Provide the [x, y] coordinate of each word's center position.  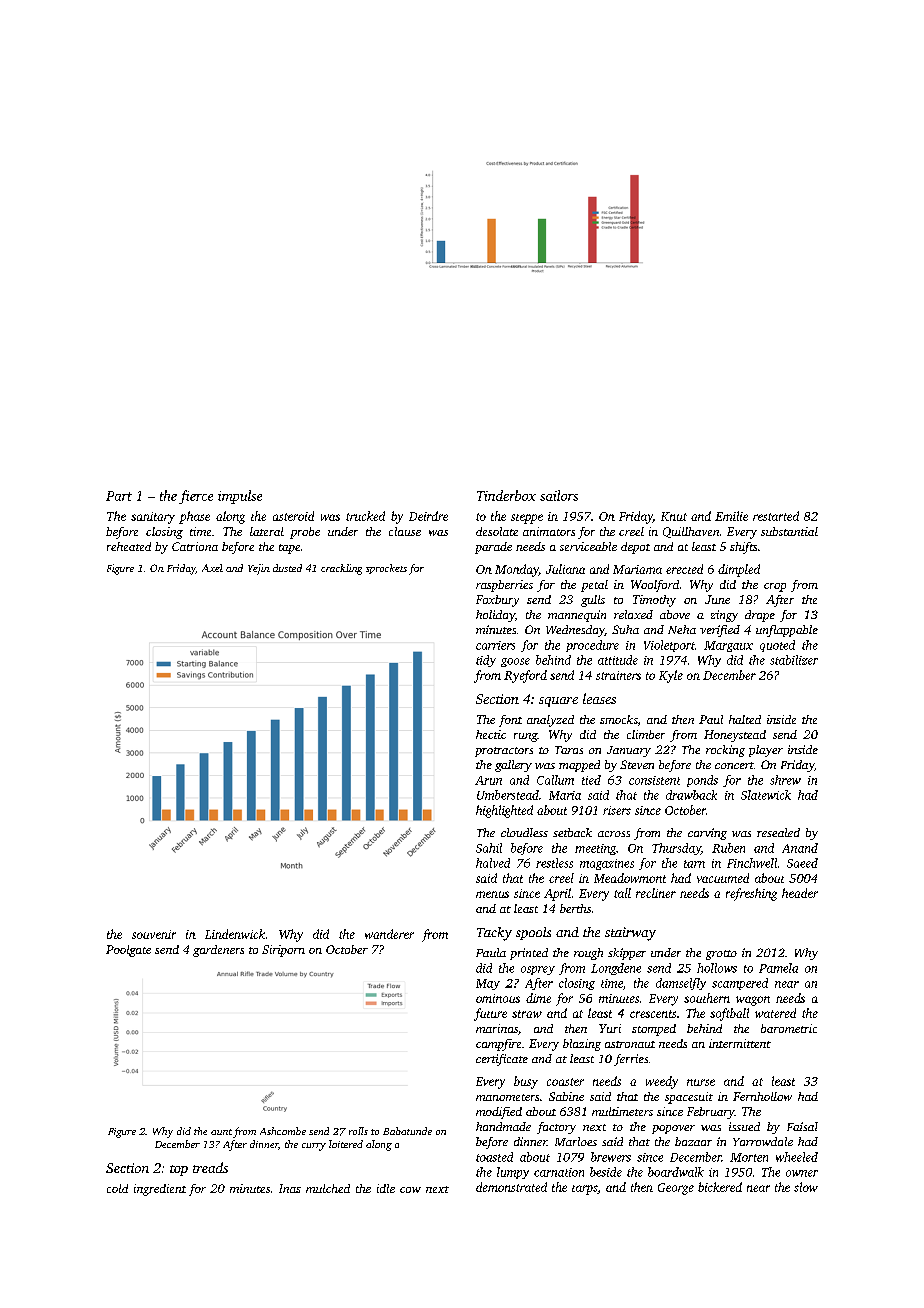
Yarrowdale [763, 1141]
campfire [498, 1045]
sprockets [386, 569]
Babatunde [407, 1131]
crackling [341, 569]
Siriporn [283, 951]
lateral [267, 531]
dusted [287, 568]
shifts [743, 548]
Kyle [671, 676]
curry [314, 1147]
